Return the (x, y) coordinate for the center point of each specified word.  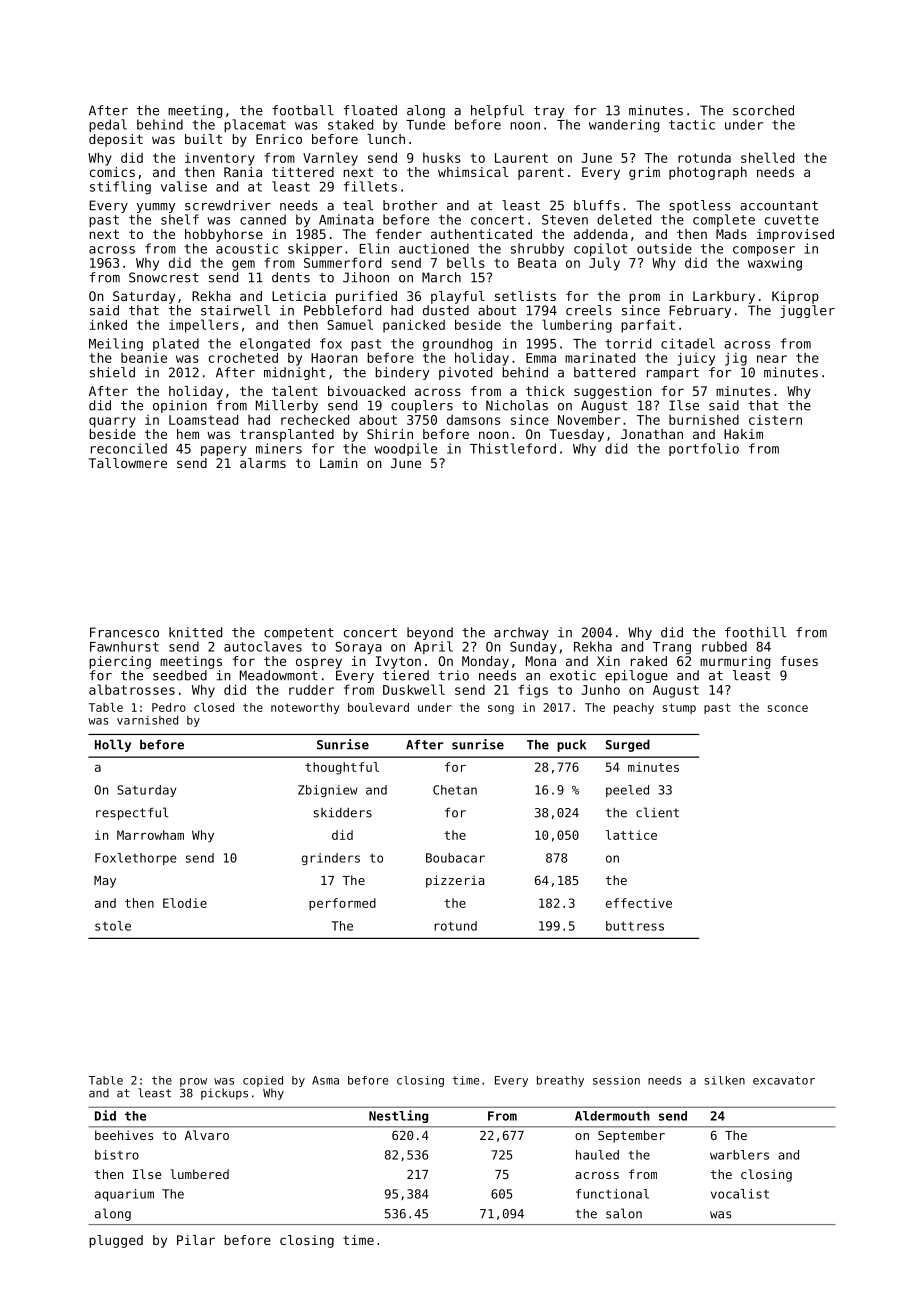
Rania (243, 172)
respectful (132, 813)
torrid (628, 343)
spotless (700, 206)
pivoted (465, 373)
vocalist (740, 1194)
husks (442, 158)
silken (725, 1080)
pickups (224, 1094)
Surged (628, 745)
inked (108, 324)
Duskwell (414, 689)
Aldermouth (612, 1116)
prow (193, 1082)
